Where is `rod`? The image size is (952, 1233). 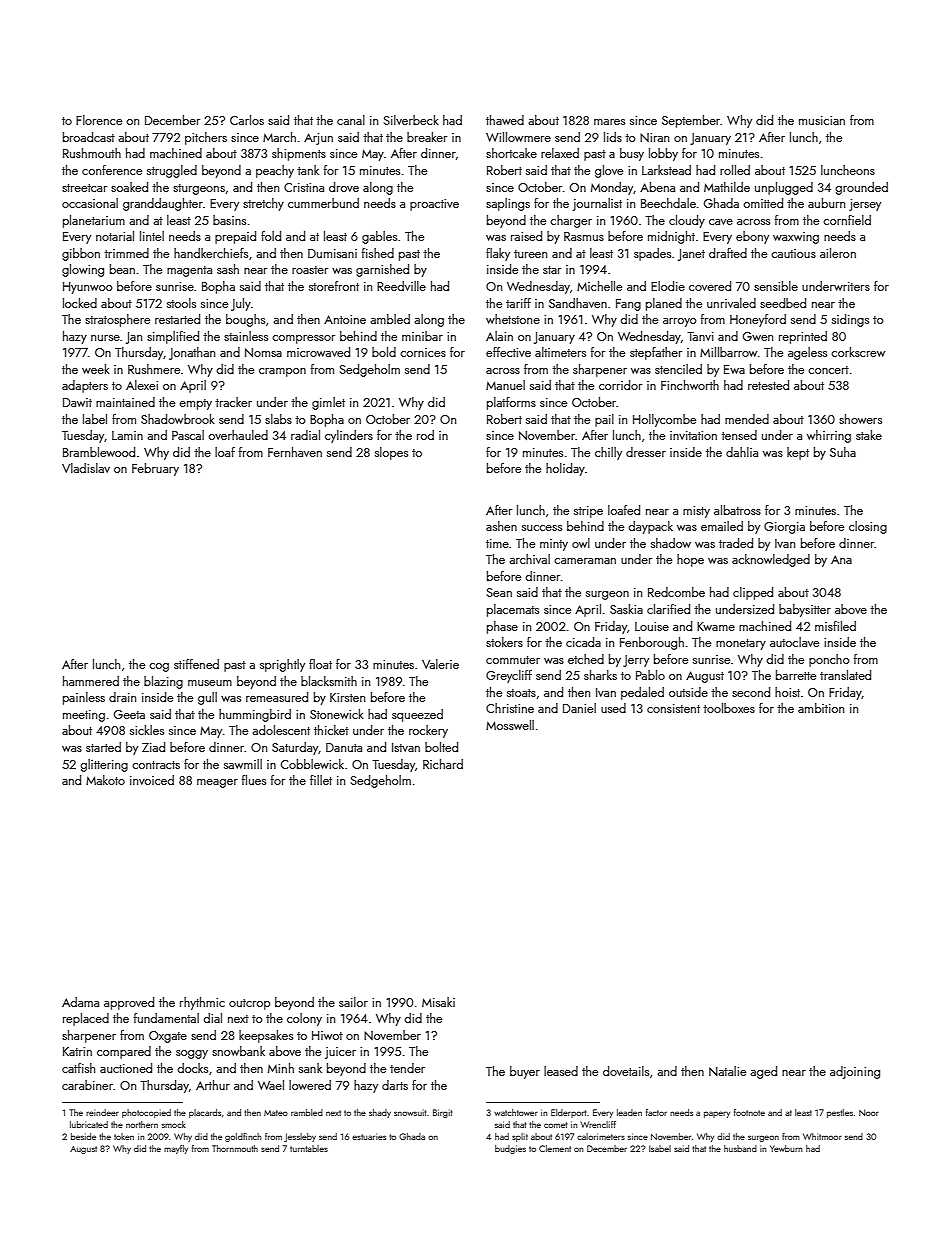
rod is located at coordinates (425, 435).
